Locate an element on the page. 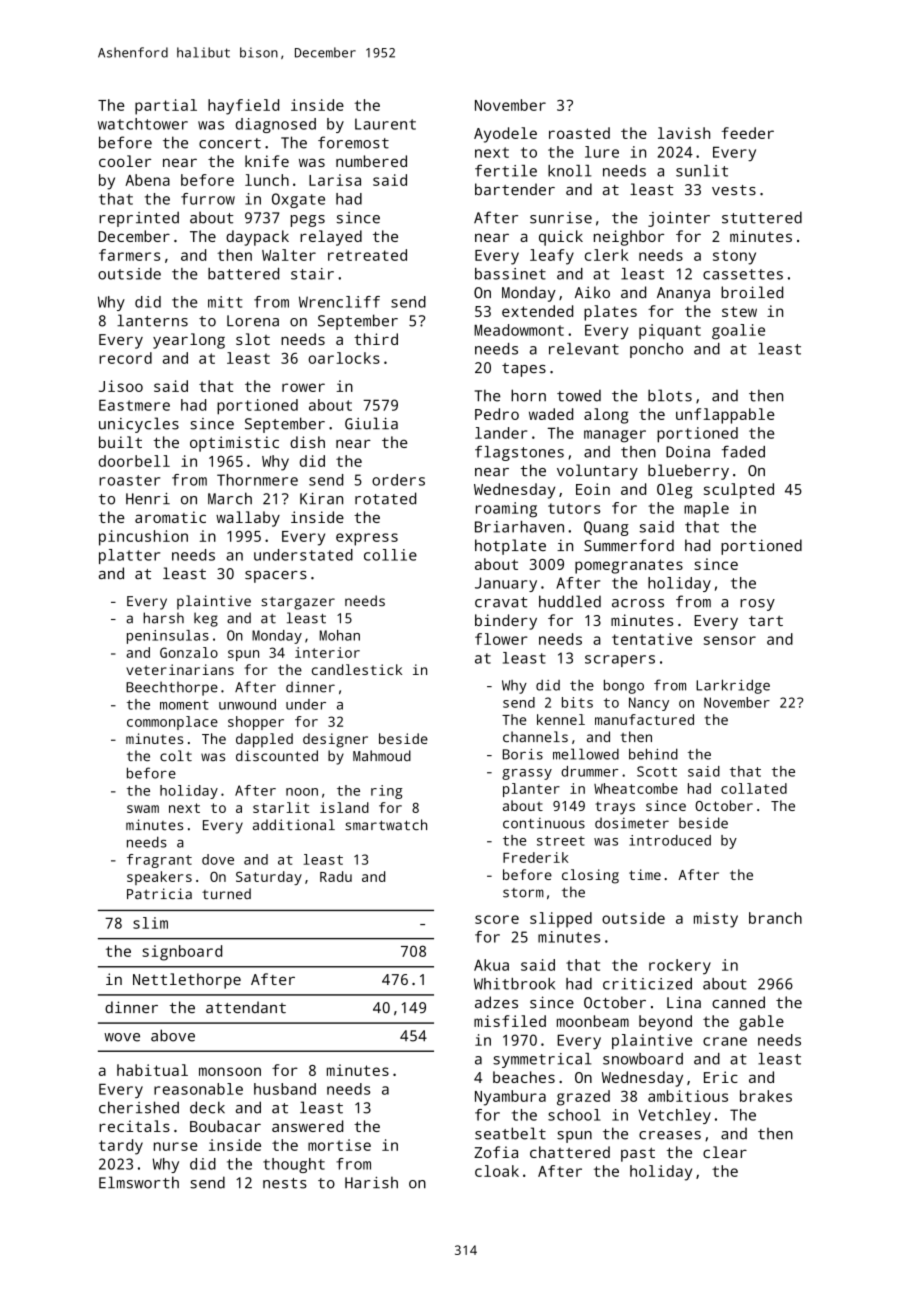 The height and width of the document is (1316, 908). misty is located at coordinates (716, 920).
